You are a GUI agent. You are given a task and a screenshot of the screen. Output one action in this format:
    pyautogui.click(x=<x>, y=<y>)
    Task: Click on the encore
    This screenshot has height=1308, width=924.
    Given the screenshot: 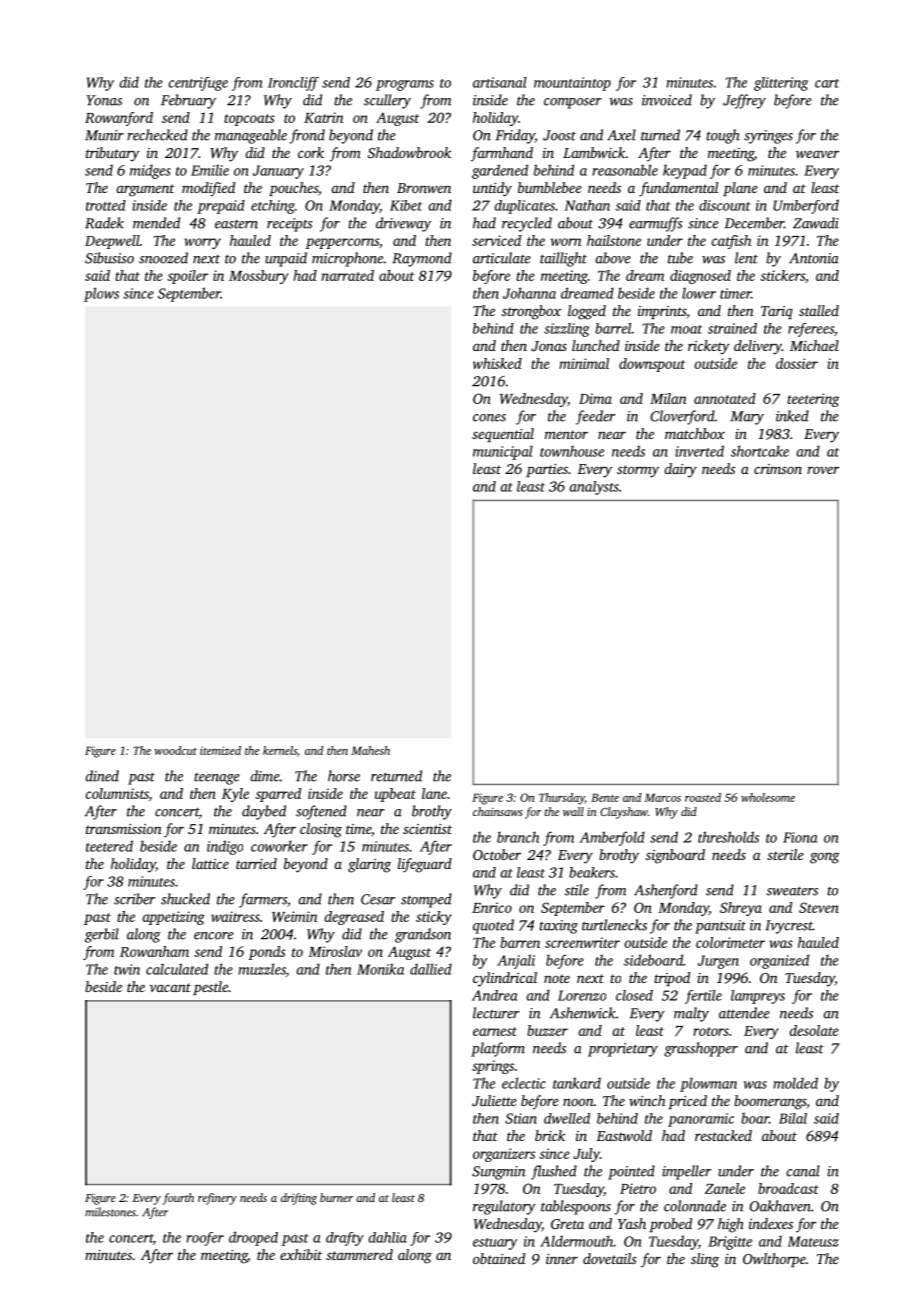 What is the action you would take?
    pyautogui.click(x=214, y=936)
